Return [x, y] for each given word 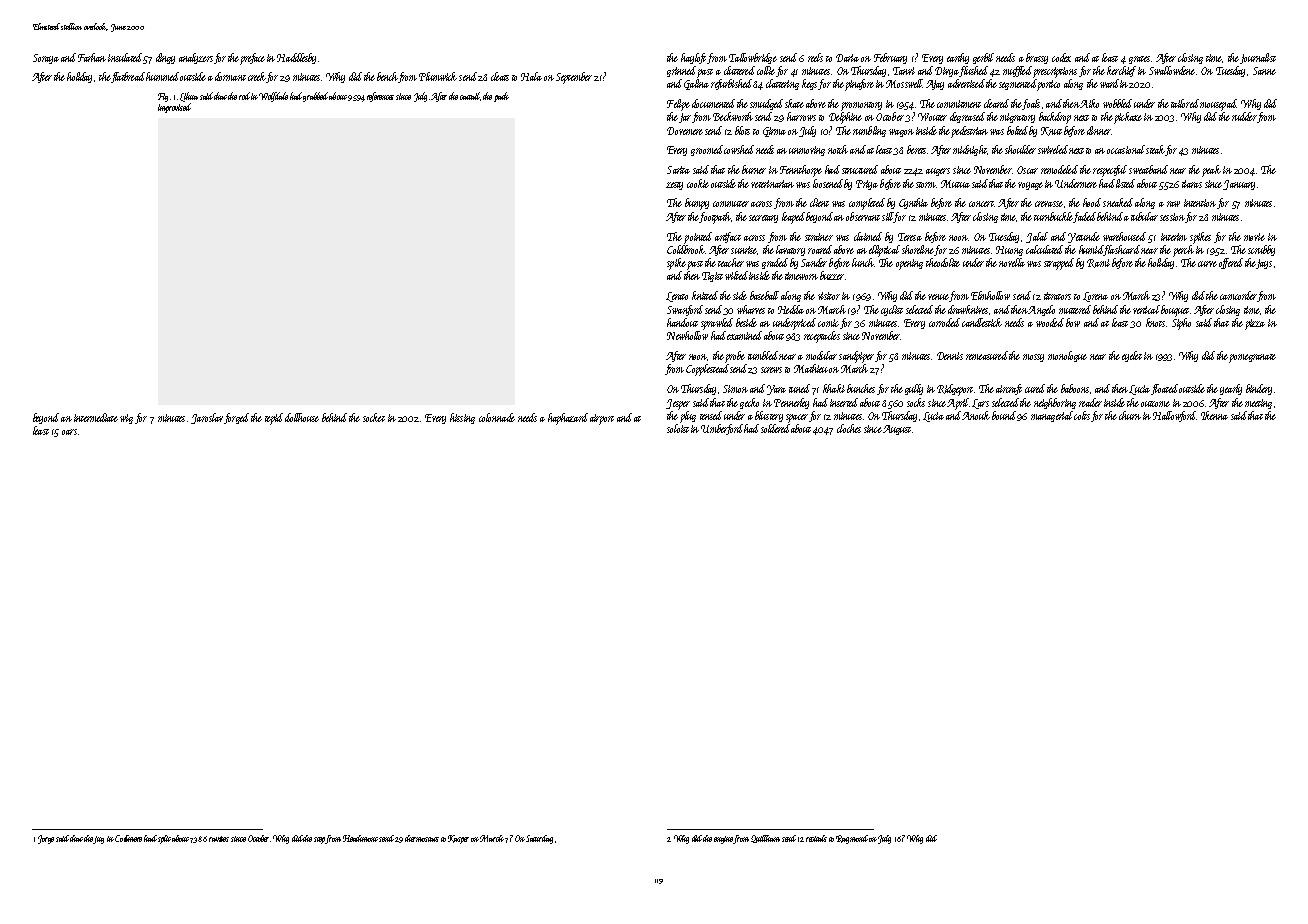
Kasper [458, 839]
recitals [816, 838]
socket [374, 417]
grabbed [316, 97]
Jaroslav [207, 418]
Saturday [539, 839]
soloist [678, 428]
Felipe [678, 105]
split [164, 839]
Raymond [852, 839]
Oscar [1027, 170]
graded [775, 263]
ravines [219, 839]
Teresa [910, 237]
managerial [1052, 416]
